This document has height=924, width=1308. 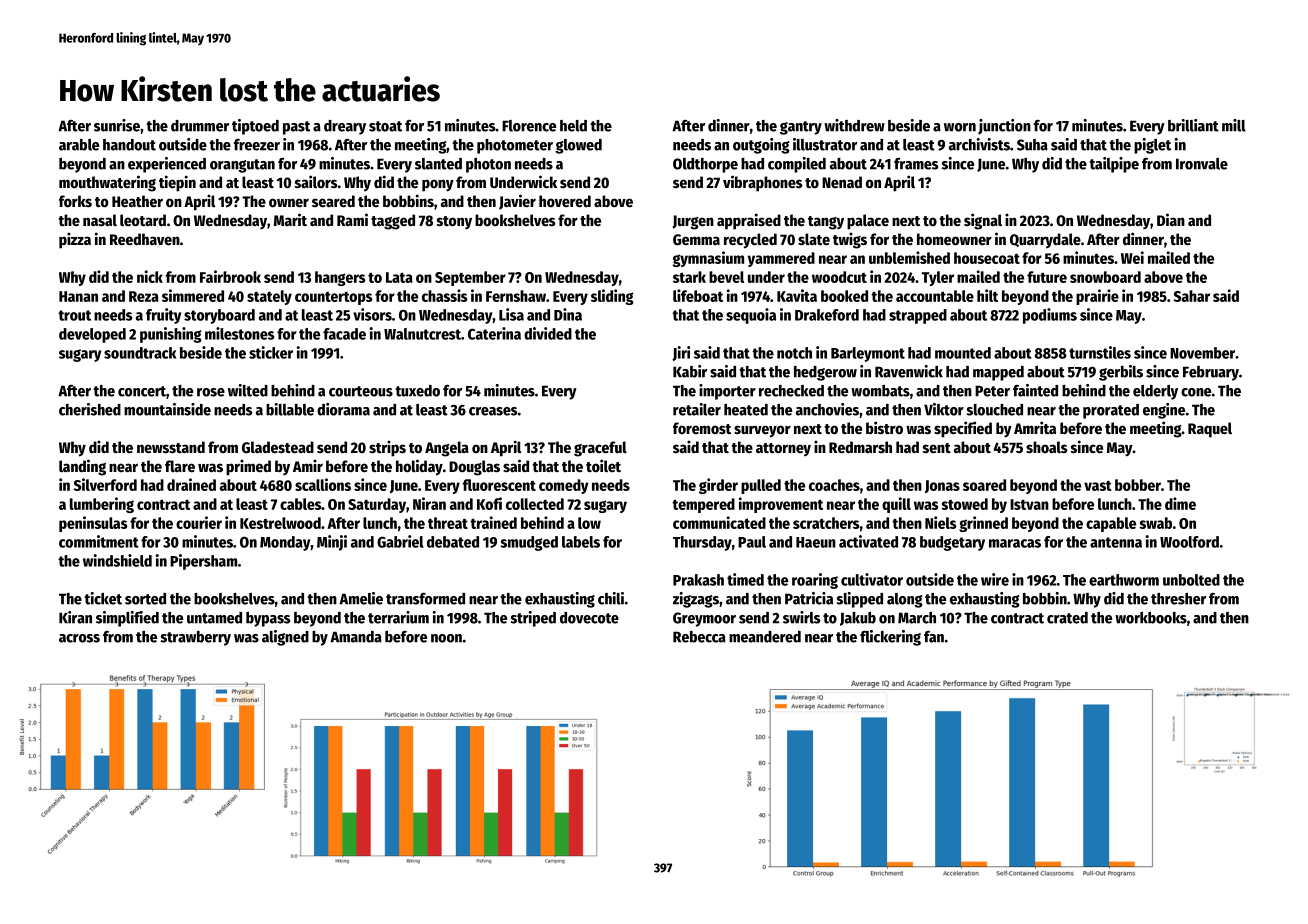 I want to click on Amanda, so click(x=356, y=637).
